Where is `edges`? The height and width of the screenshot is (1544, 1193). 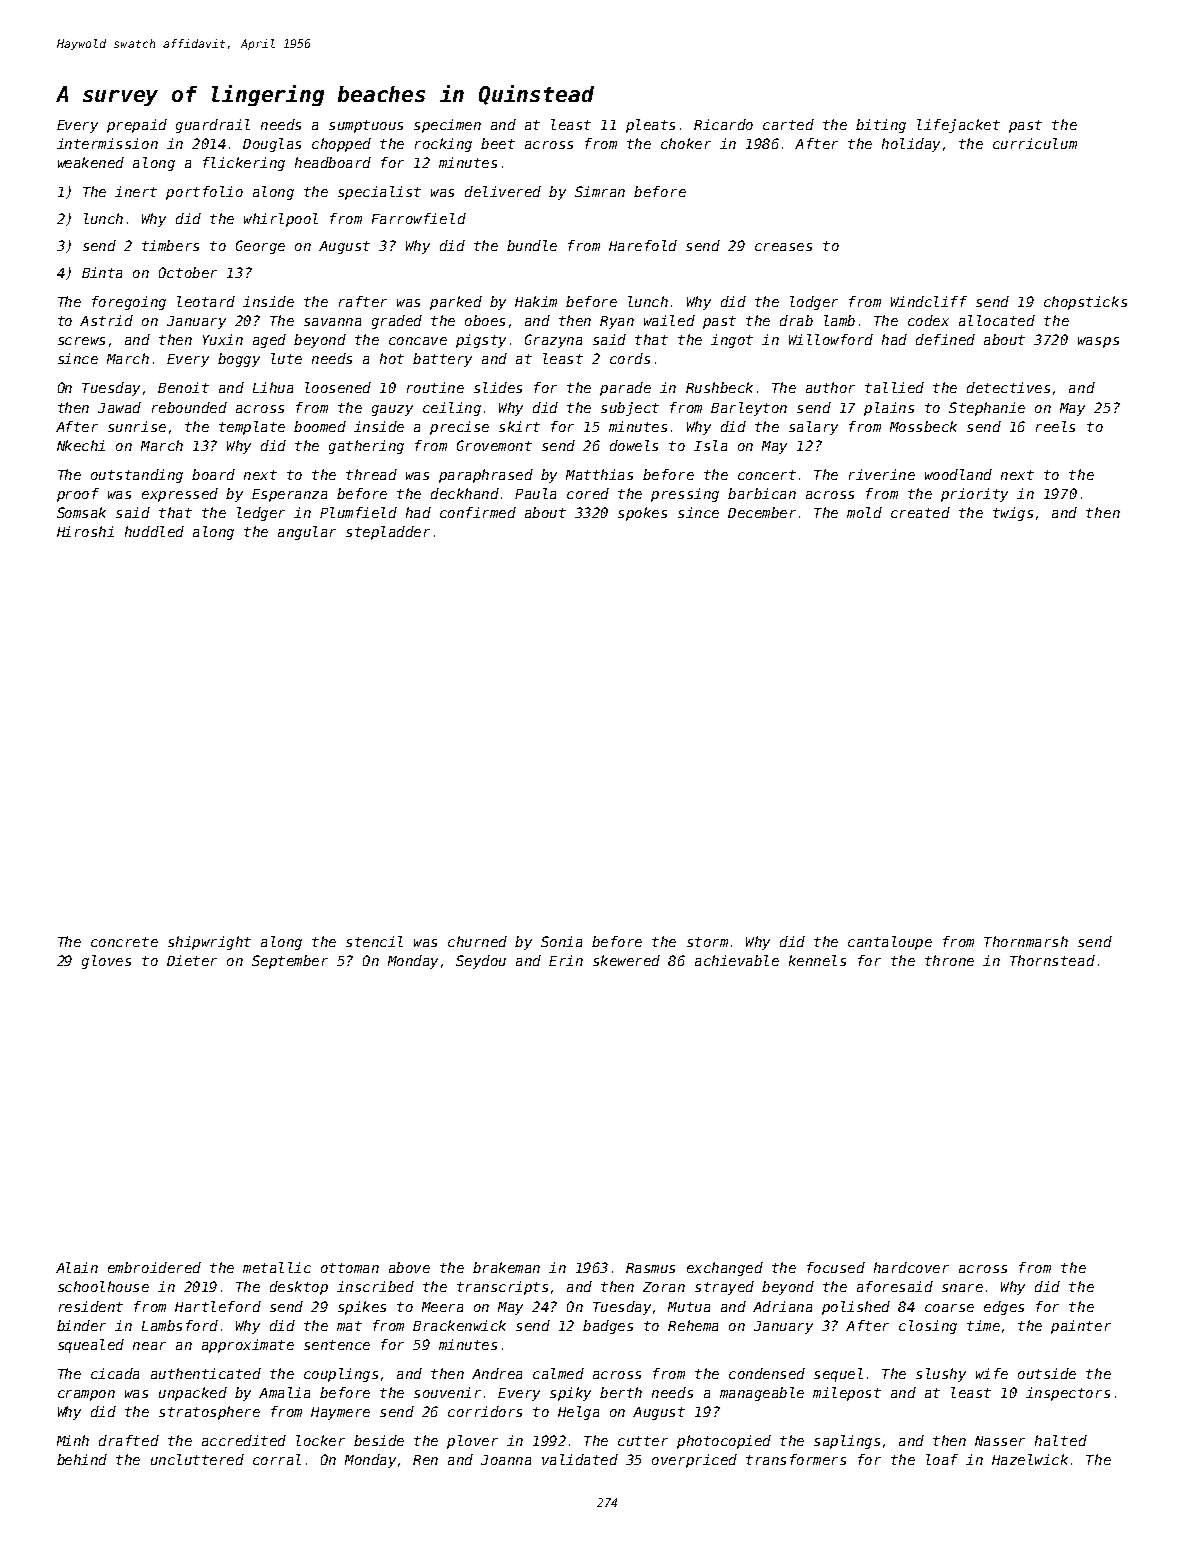
edges is located at coordinates (1004, 1308).
